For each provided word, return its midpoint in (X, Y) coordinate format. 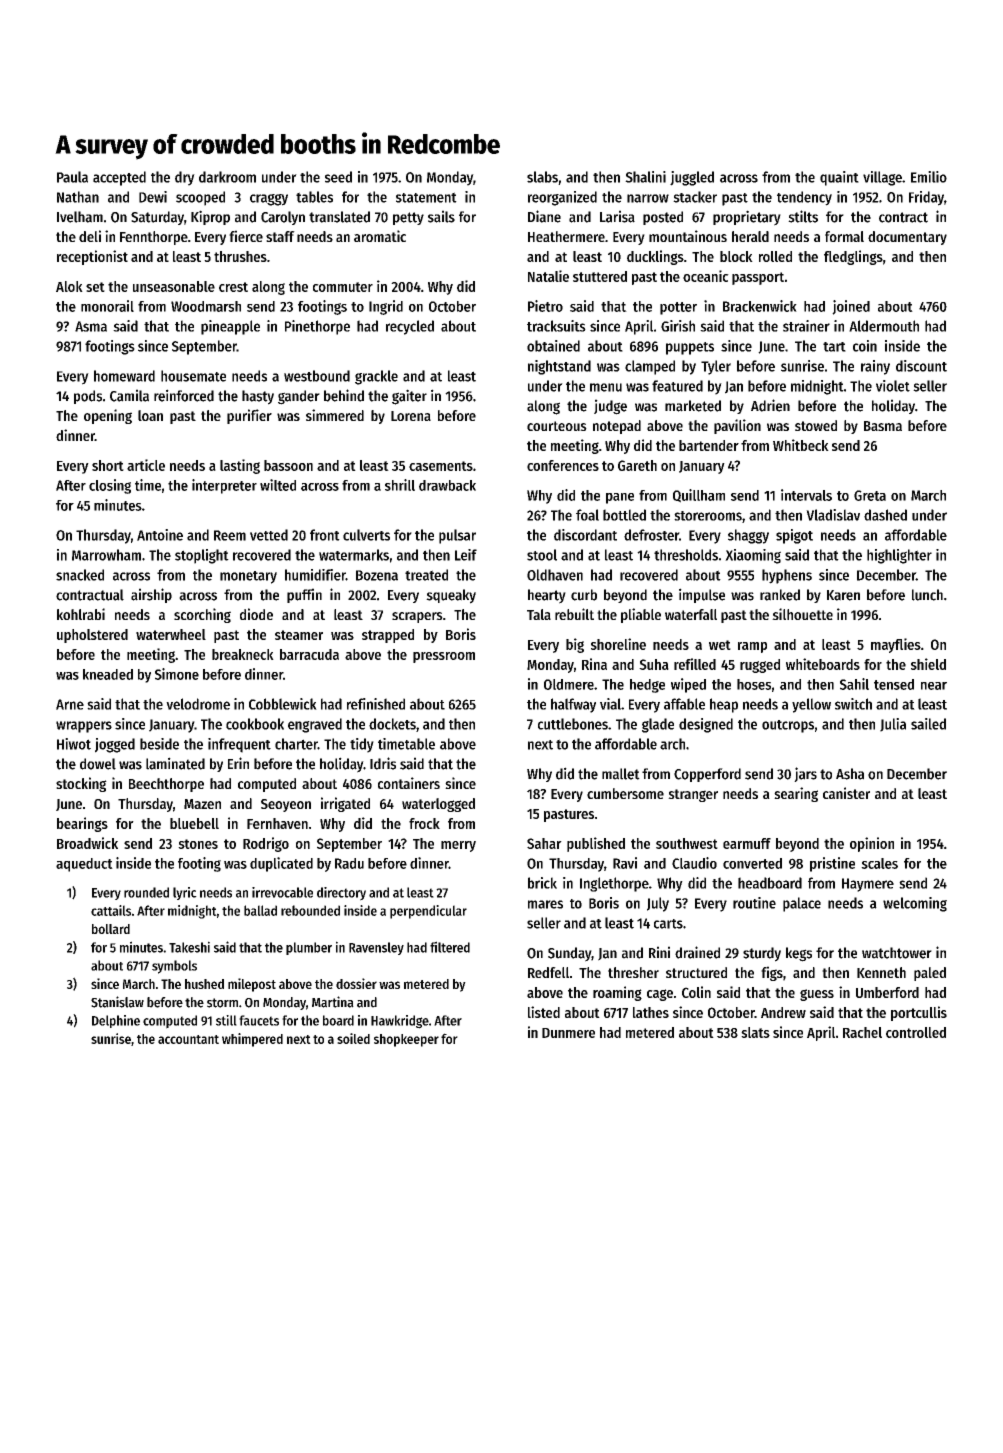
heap (724, 705)
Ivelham (80, 217)
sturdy (762, 954)
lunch (927, 595)
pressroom (444, 657)
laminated (175, 763)
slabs (542, 177)
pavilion (737, 426)
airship (151, 595)
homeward (124, 376)
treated (426, 575)
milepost (252, 985)
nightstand (559, 367)
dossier (356, 983)
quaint (839, 178)
